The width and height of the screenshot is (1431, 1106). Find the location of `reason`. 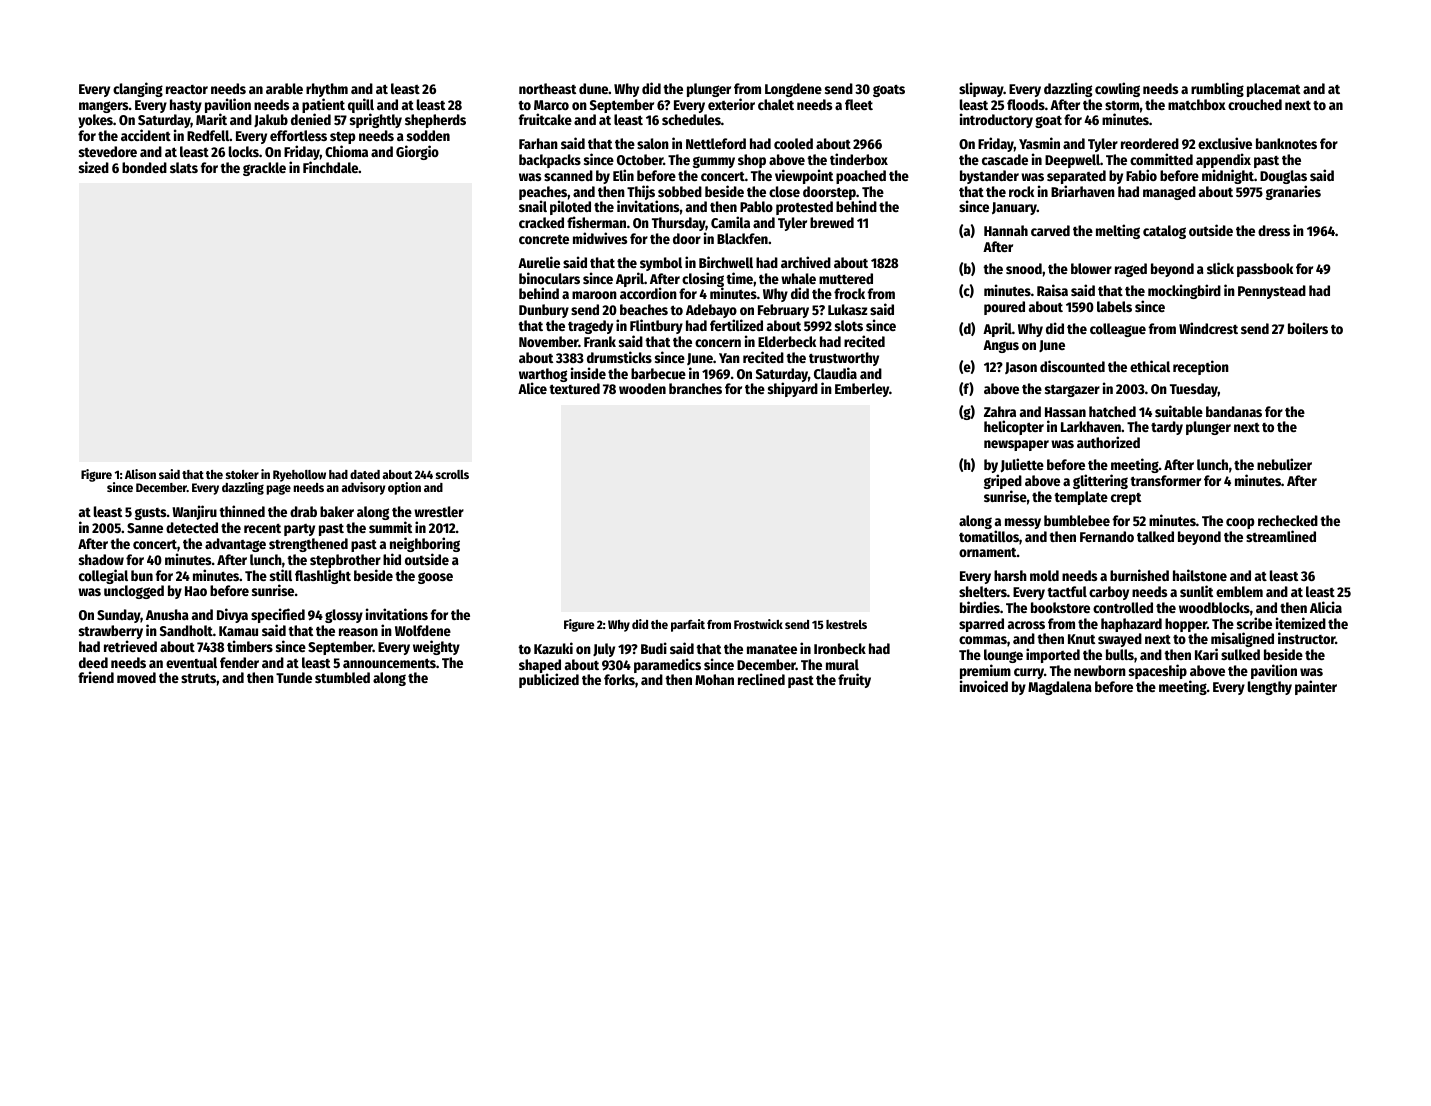

reason is located at coordinates (358, 632).
